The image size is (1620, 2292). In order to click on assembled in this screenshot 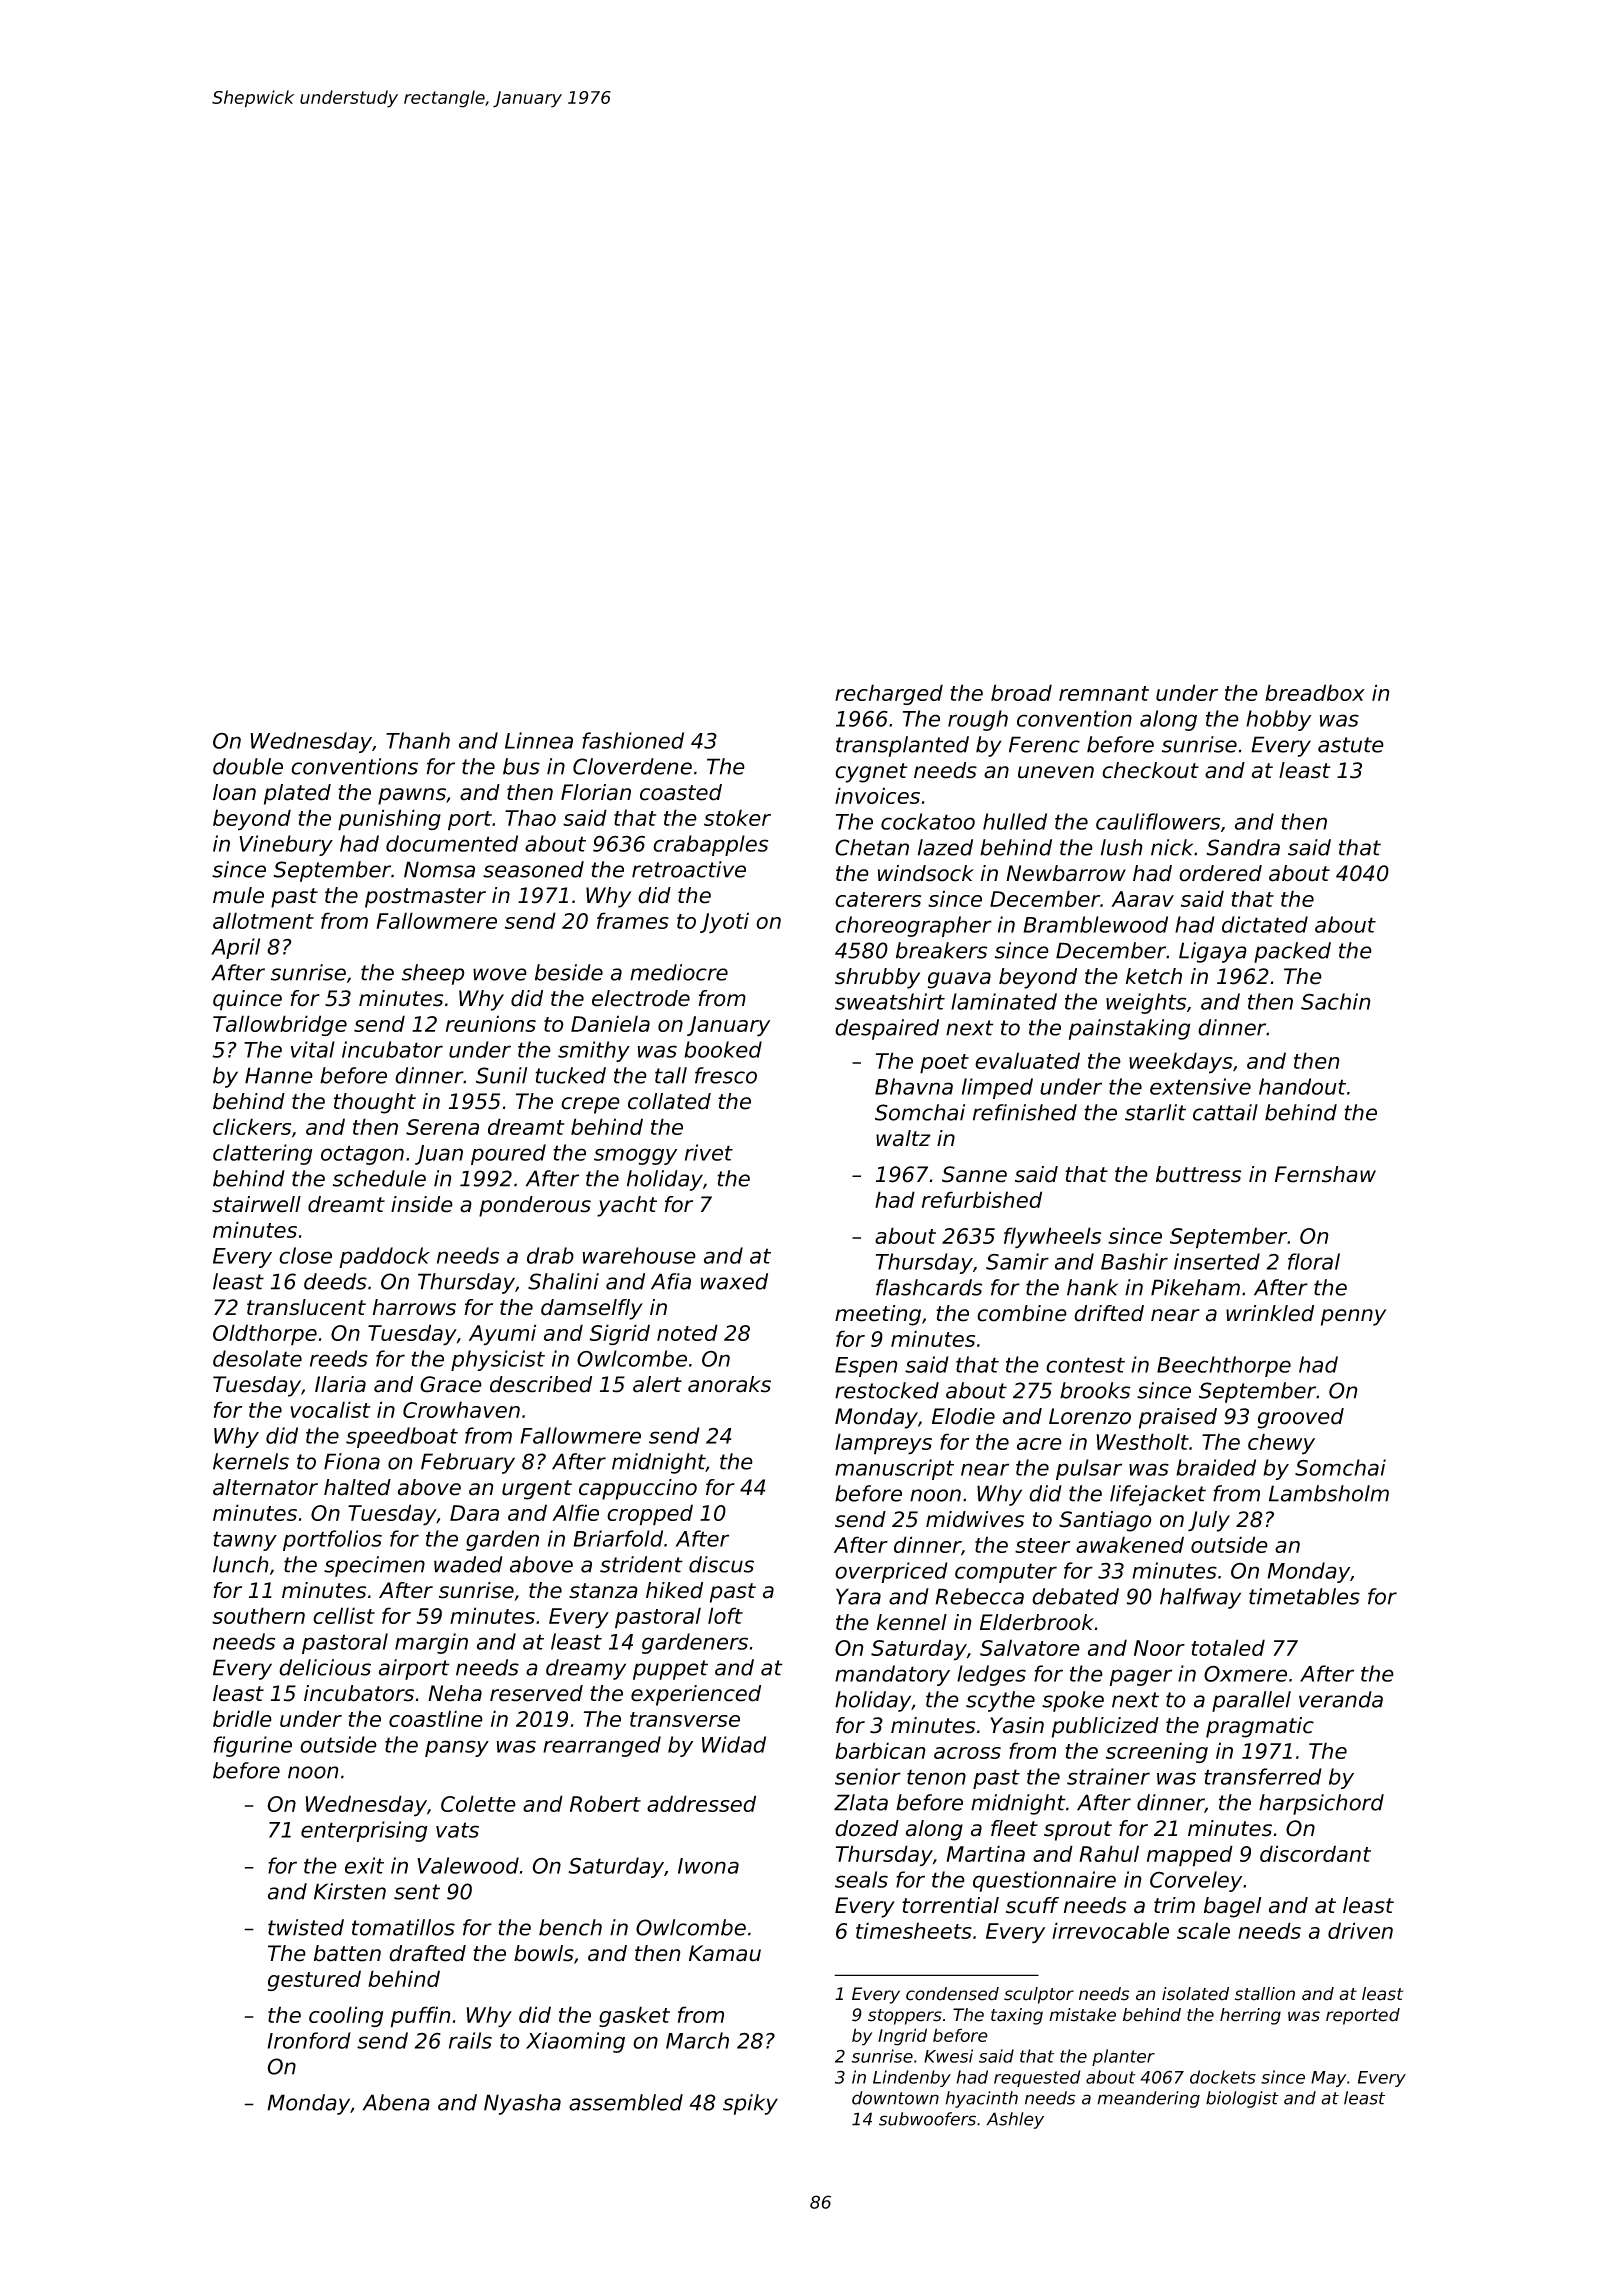, I will do `click(626, 2102)`.
